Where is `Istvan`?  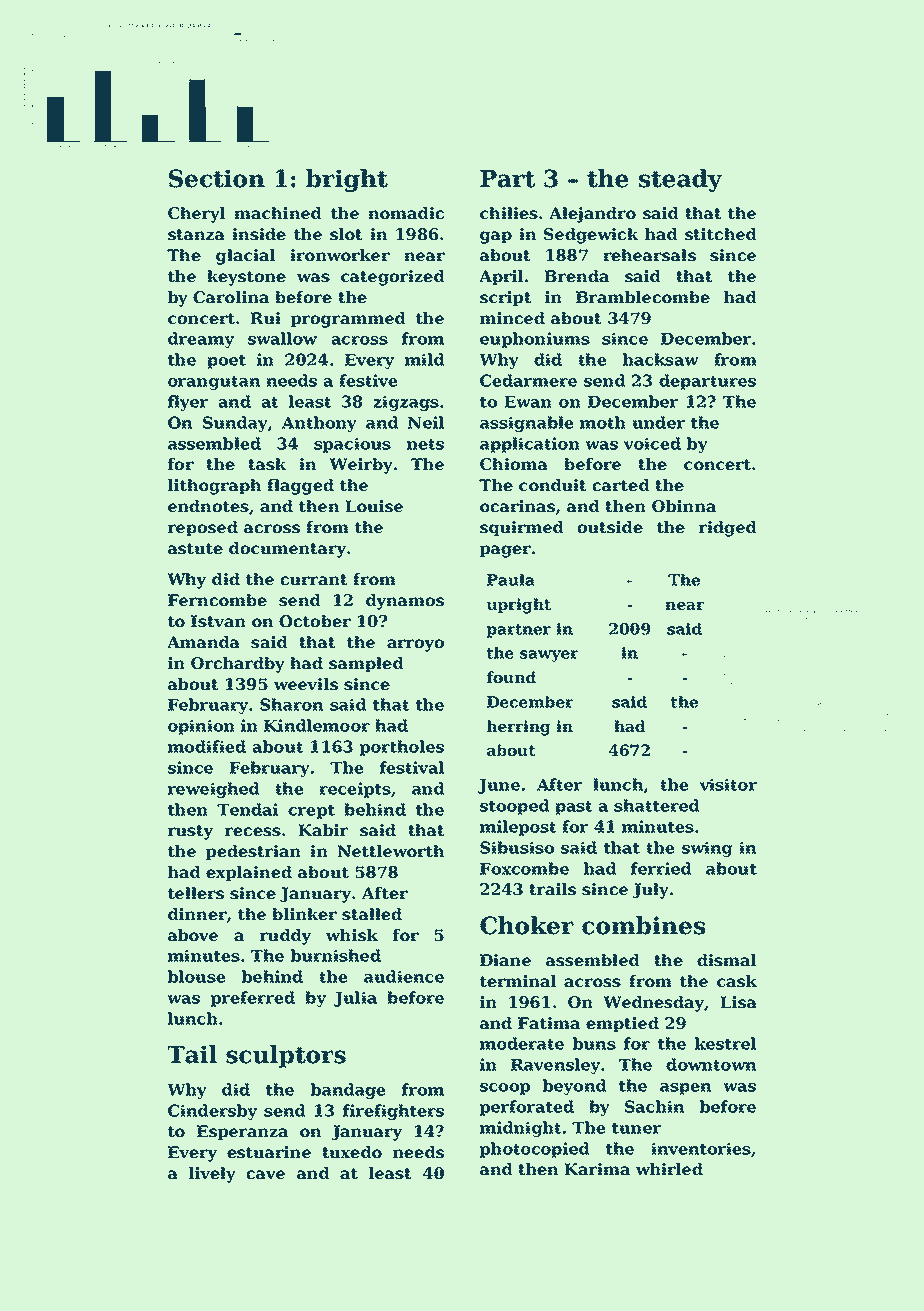
Istvan is located at coordinates (218, 621).
